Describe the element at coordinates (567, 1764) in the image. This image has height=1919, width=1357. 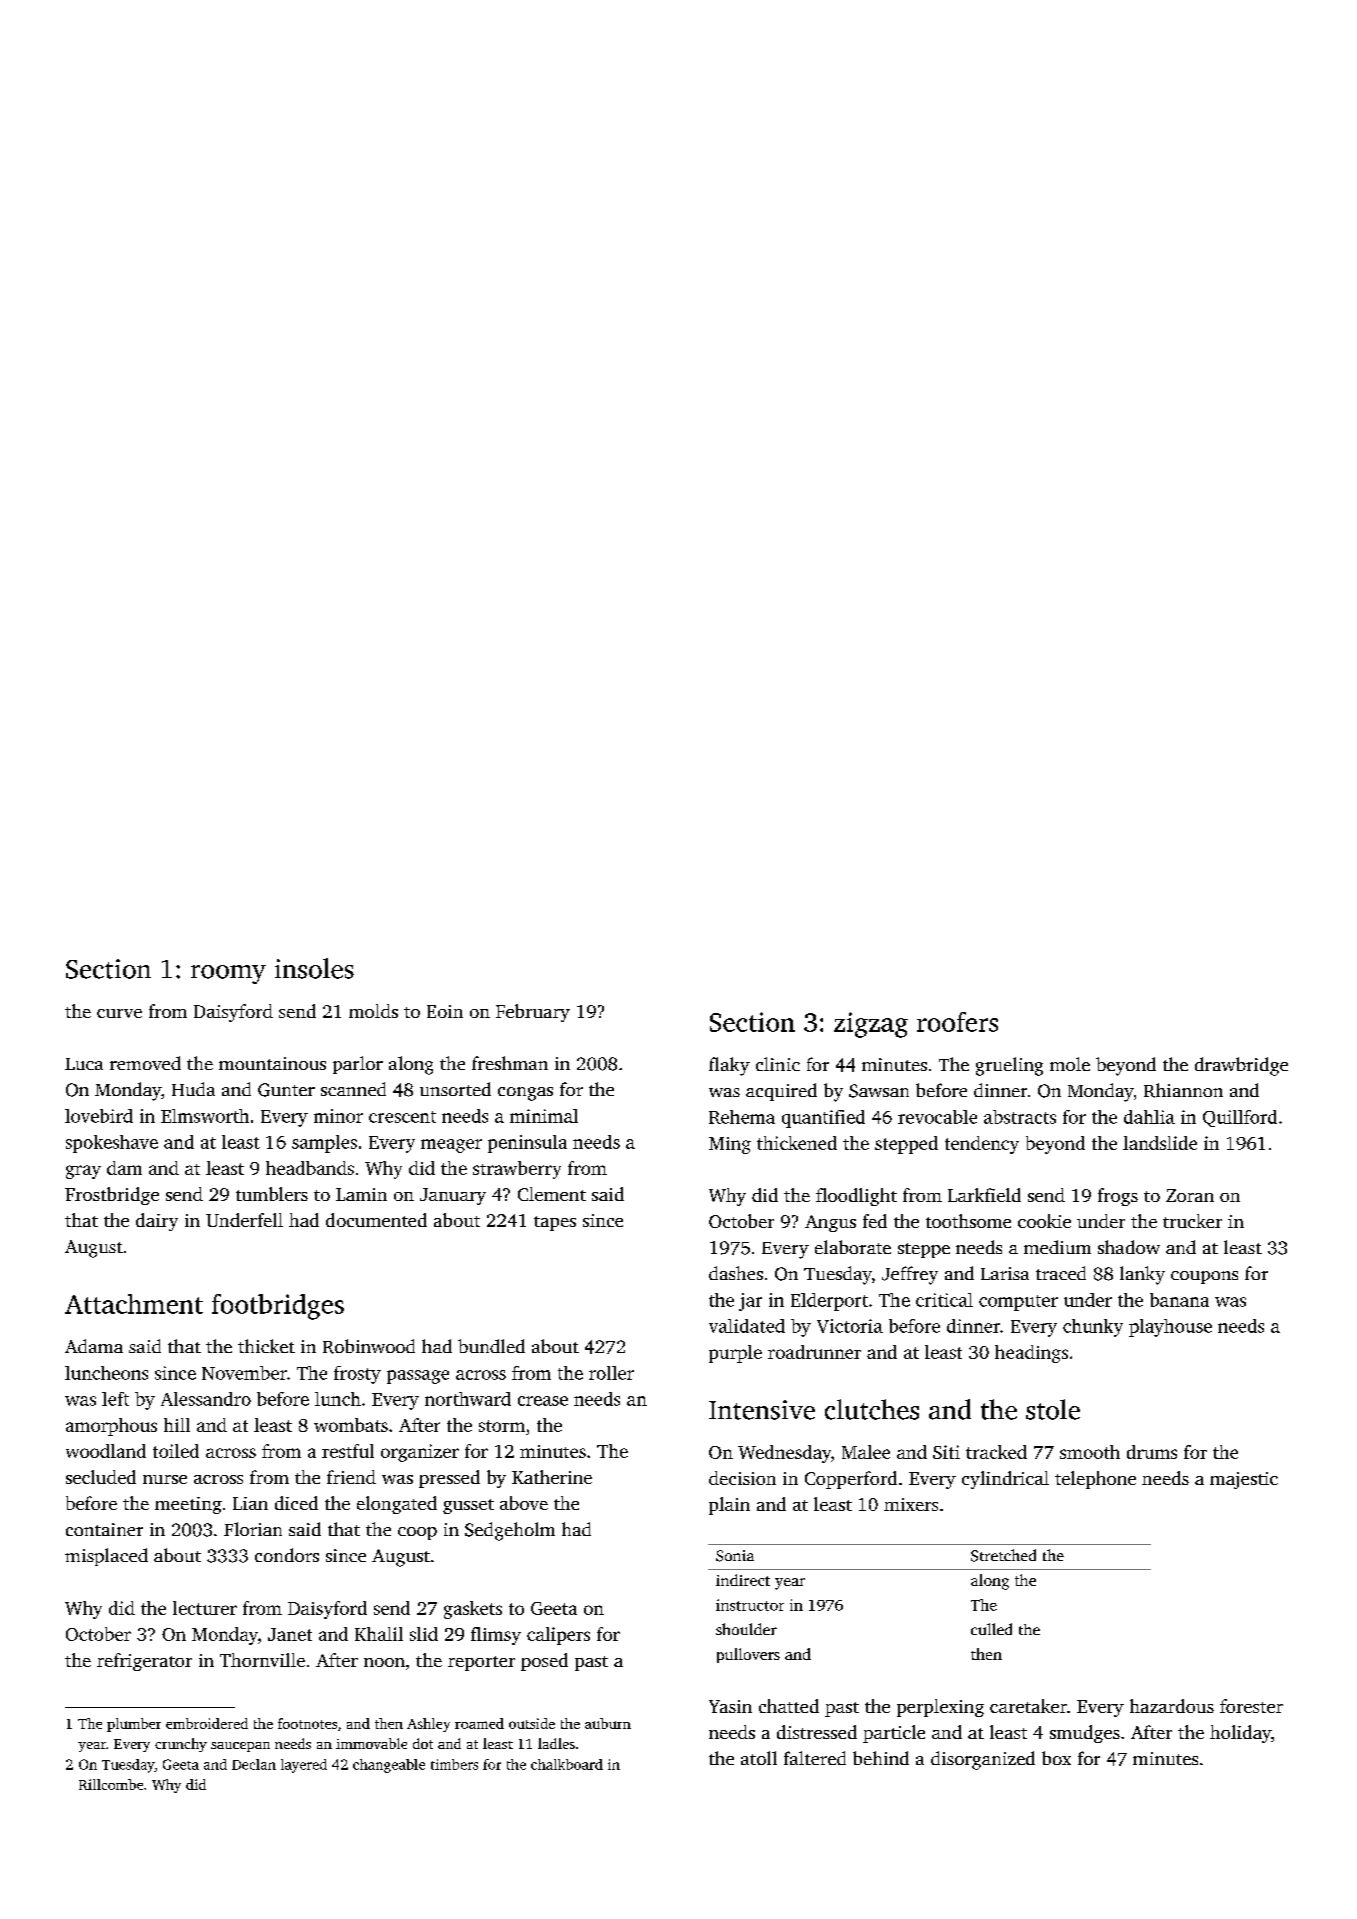
I see `chalkboard` at that location.
